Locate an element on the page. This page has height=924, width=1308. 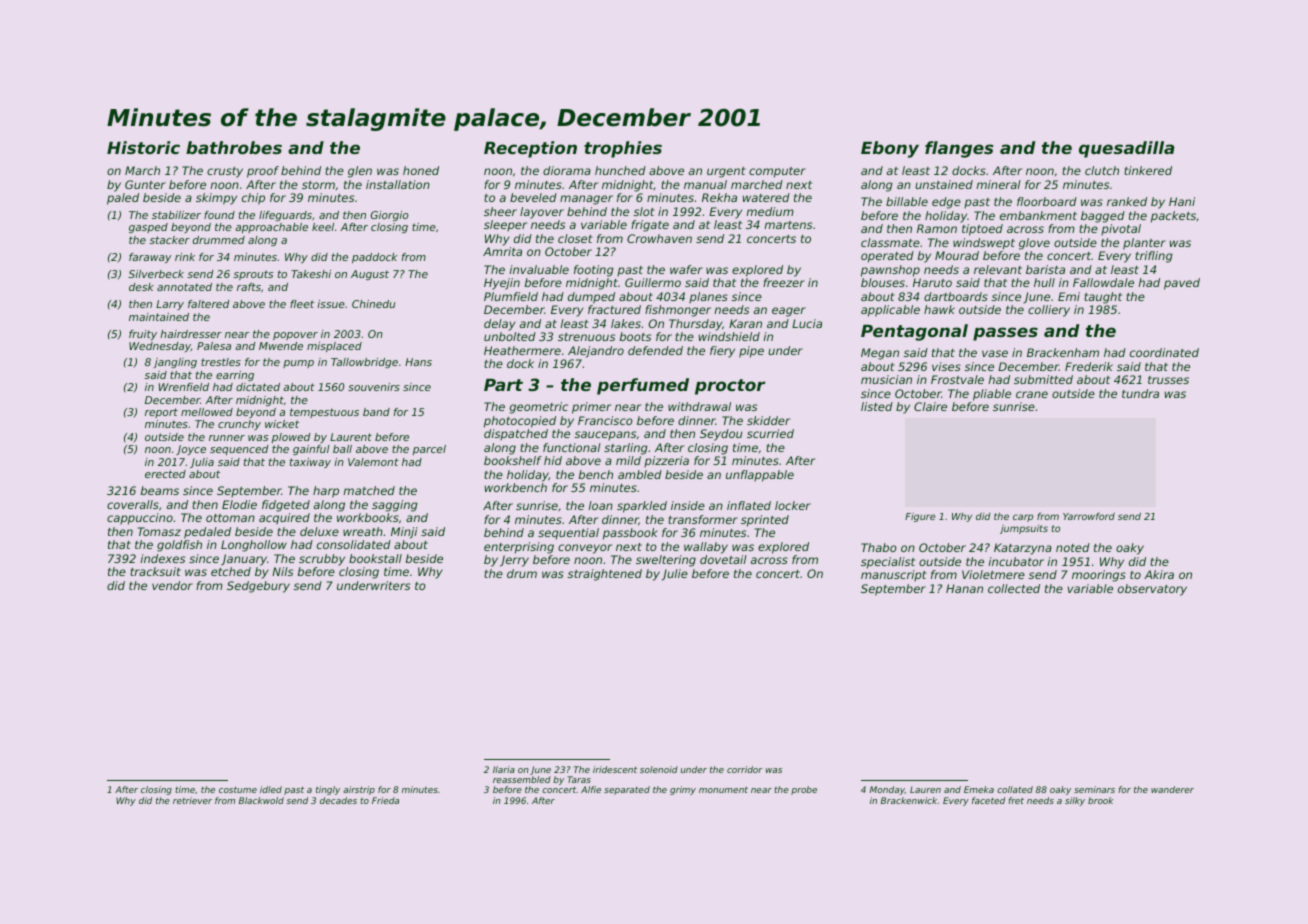
misplaced is located at coordinates (334, 347).
